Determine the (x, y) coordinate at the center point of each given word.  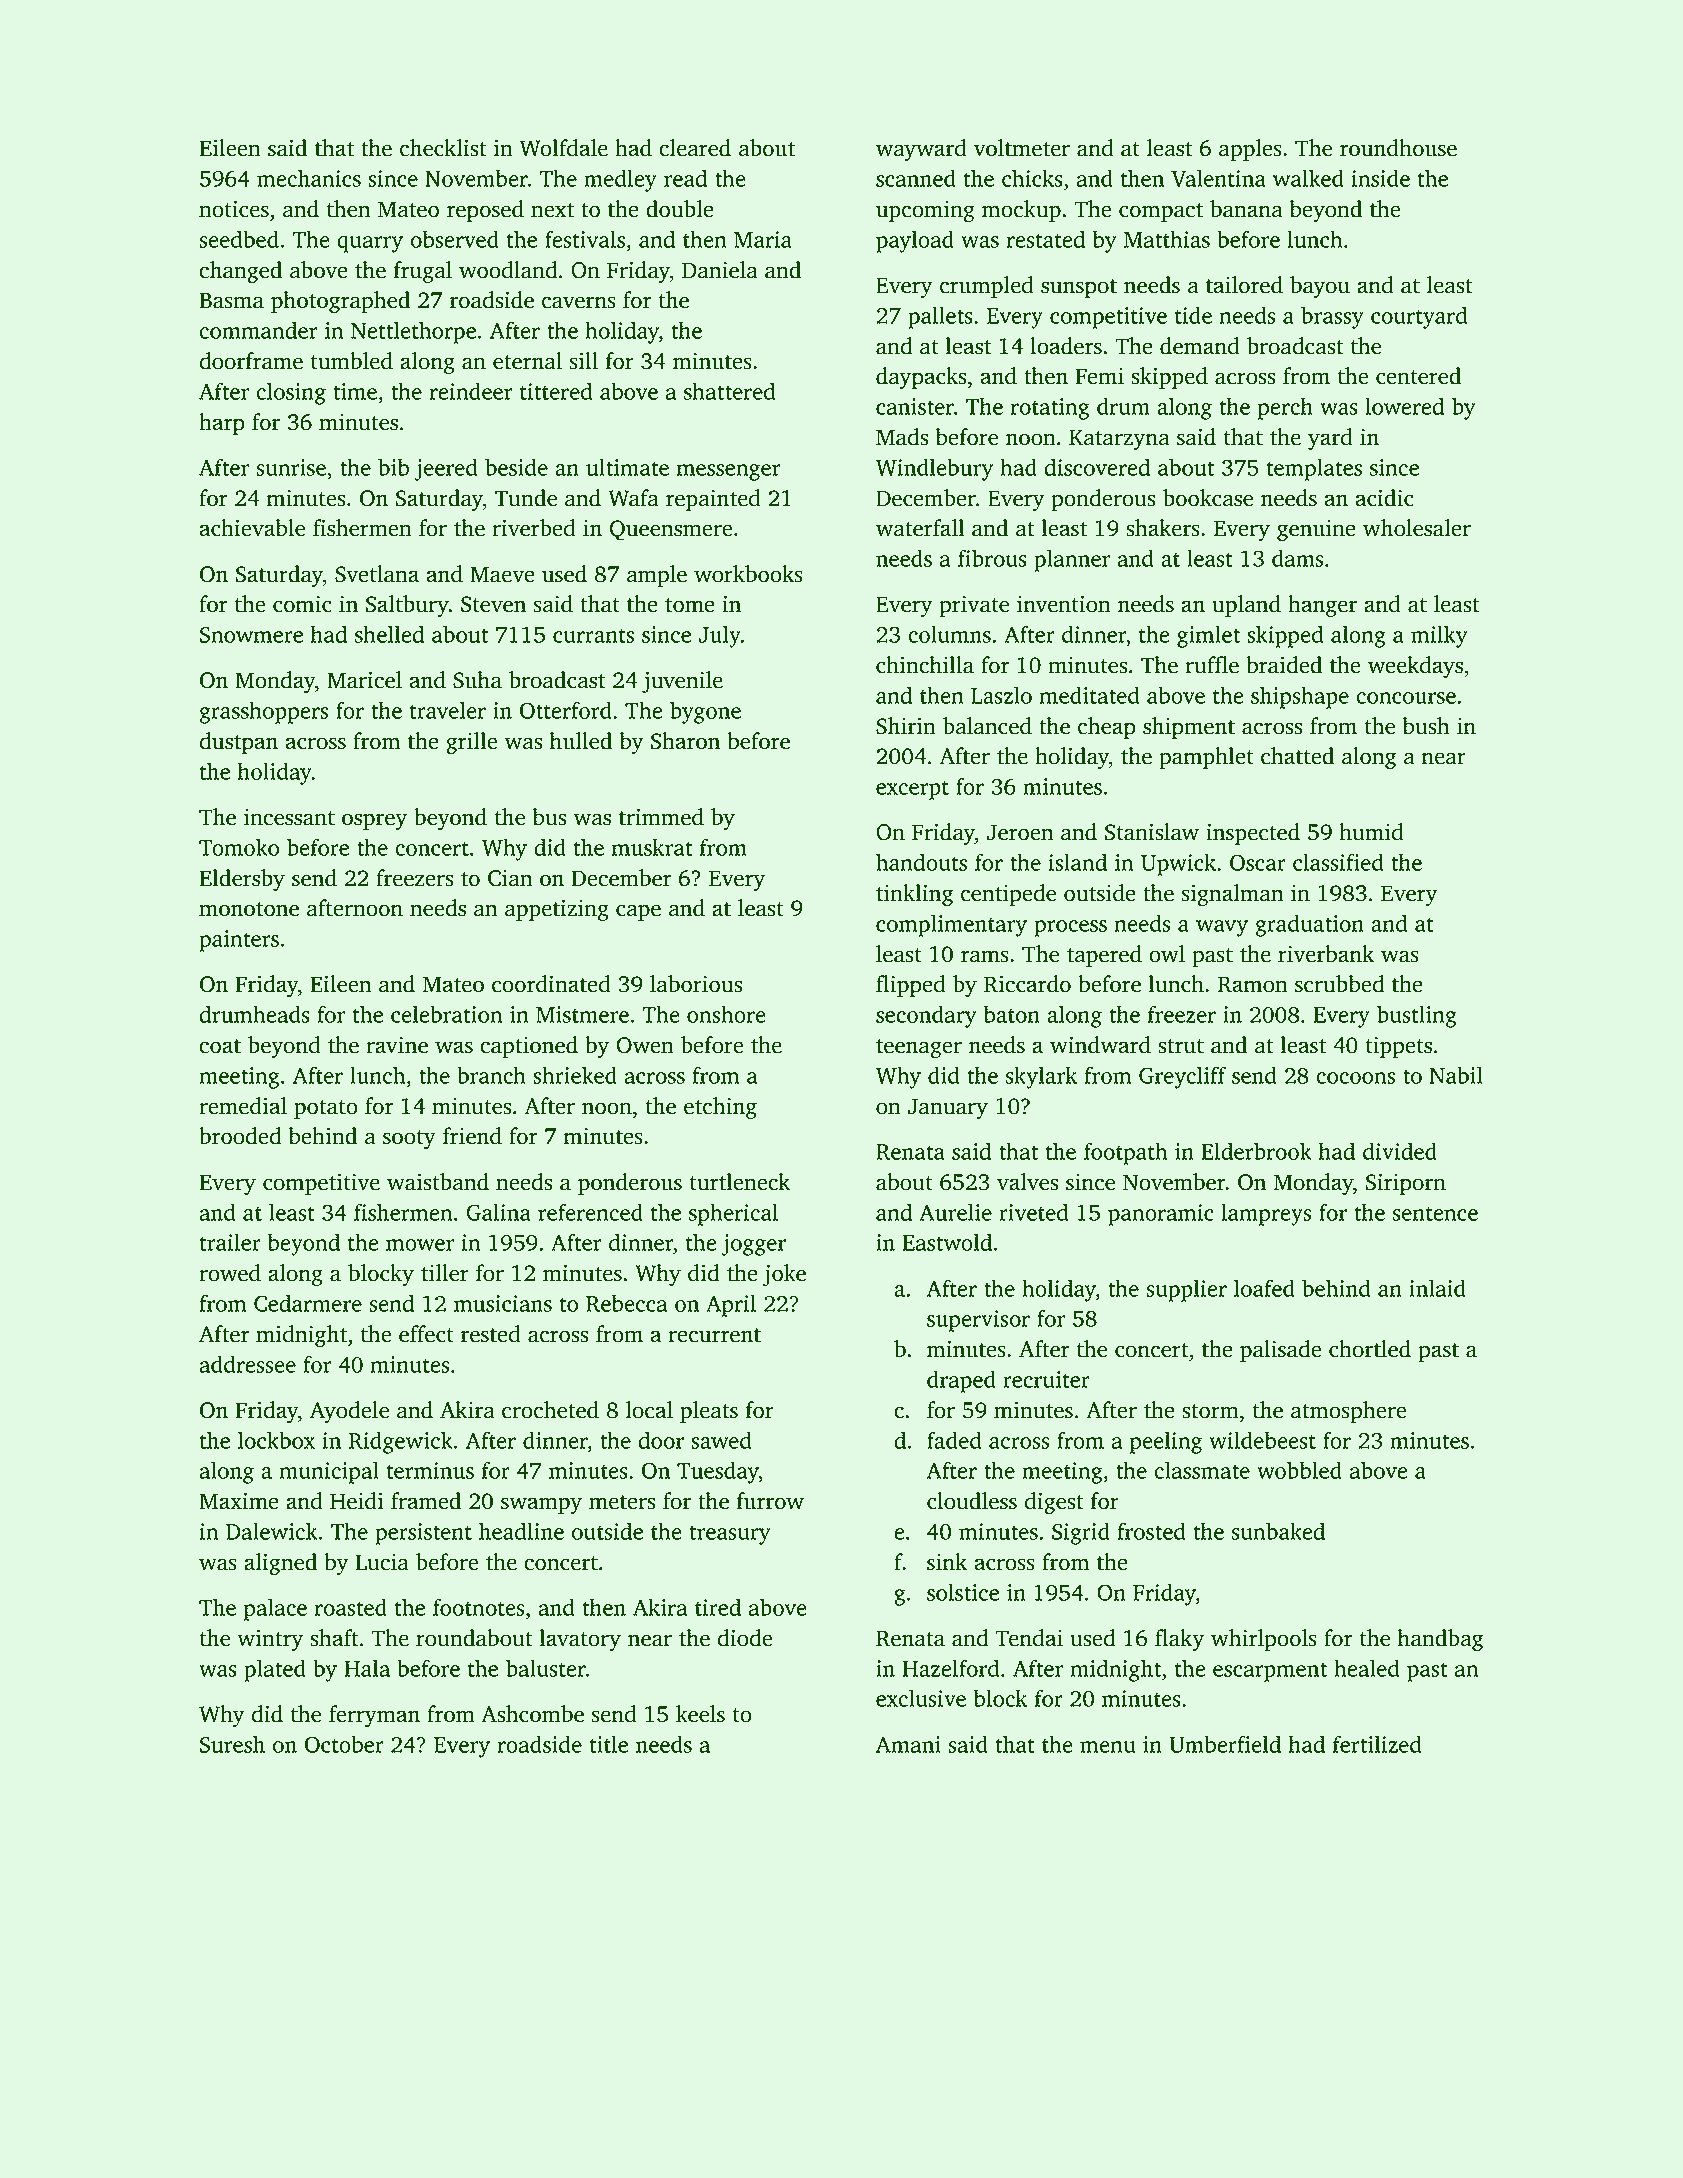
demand (1200, 346)
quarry (370, 244)
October (344, 1744)
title (608, 1744)
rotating (1050, 409)
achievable (252, 528)
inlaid (1437, 1288)
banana (1246, 209)
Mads (902, 437)
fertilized (1377, 1744)
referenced (590, 1212)
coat (220, 1046)
